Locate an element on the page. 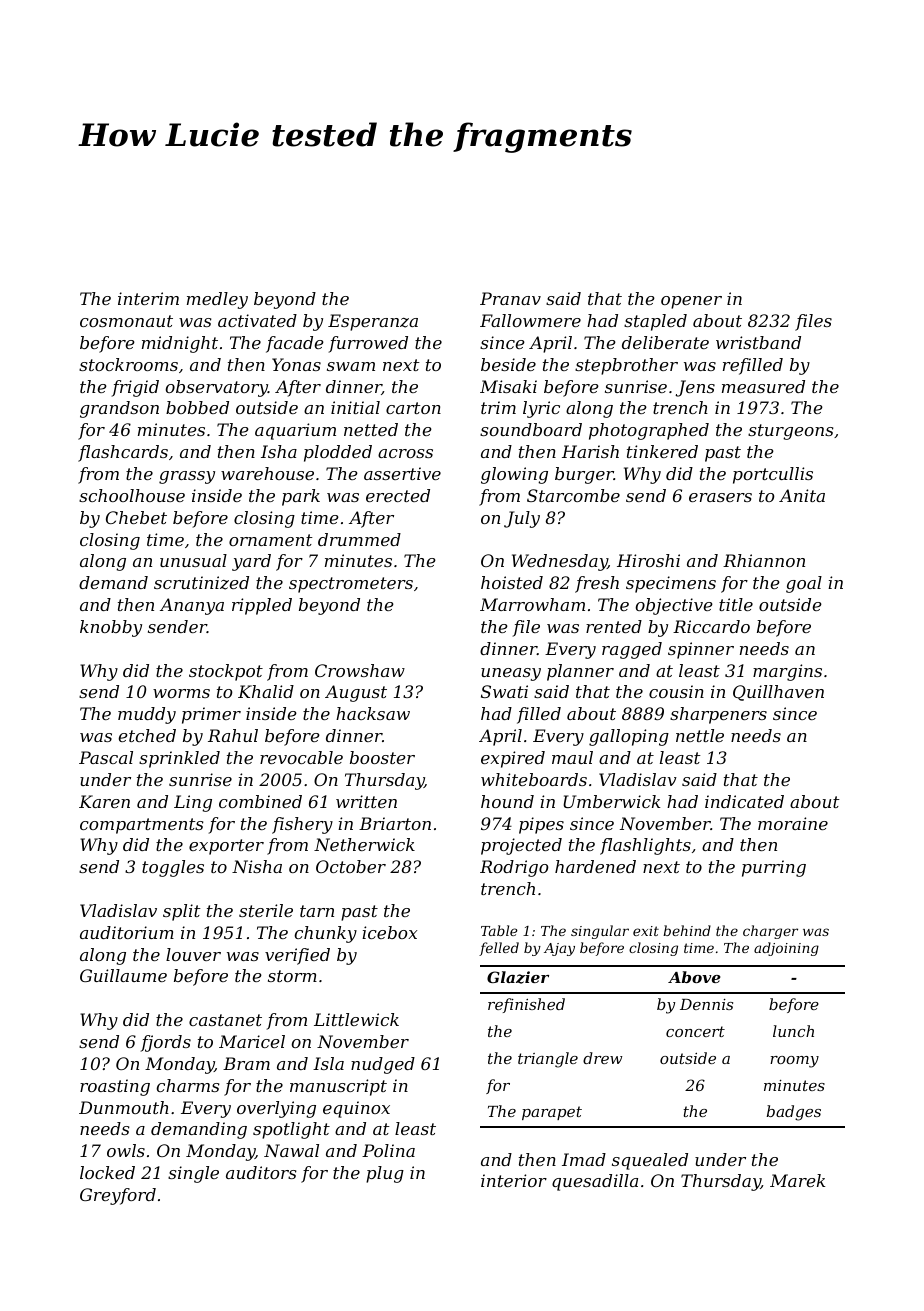 This page has width=924, height=1311. lunch is located at coordinates (793, 1031).
